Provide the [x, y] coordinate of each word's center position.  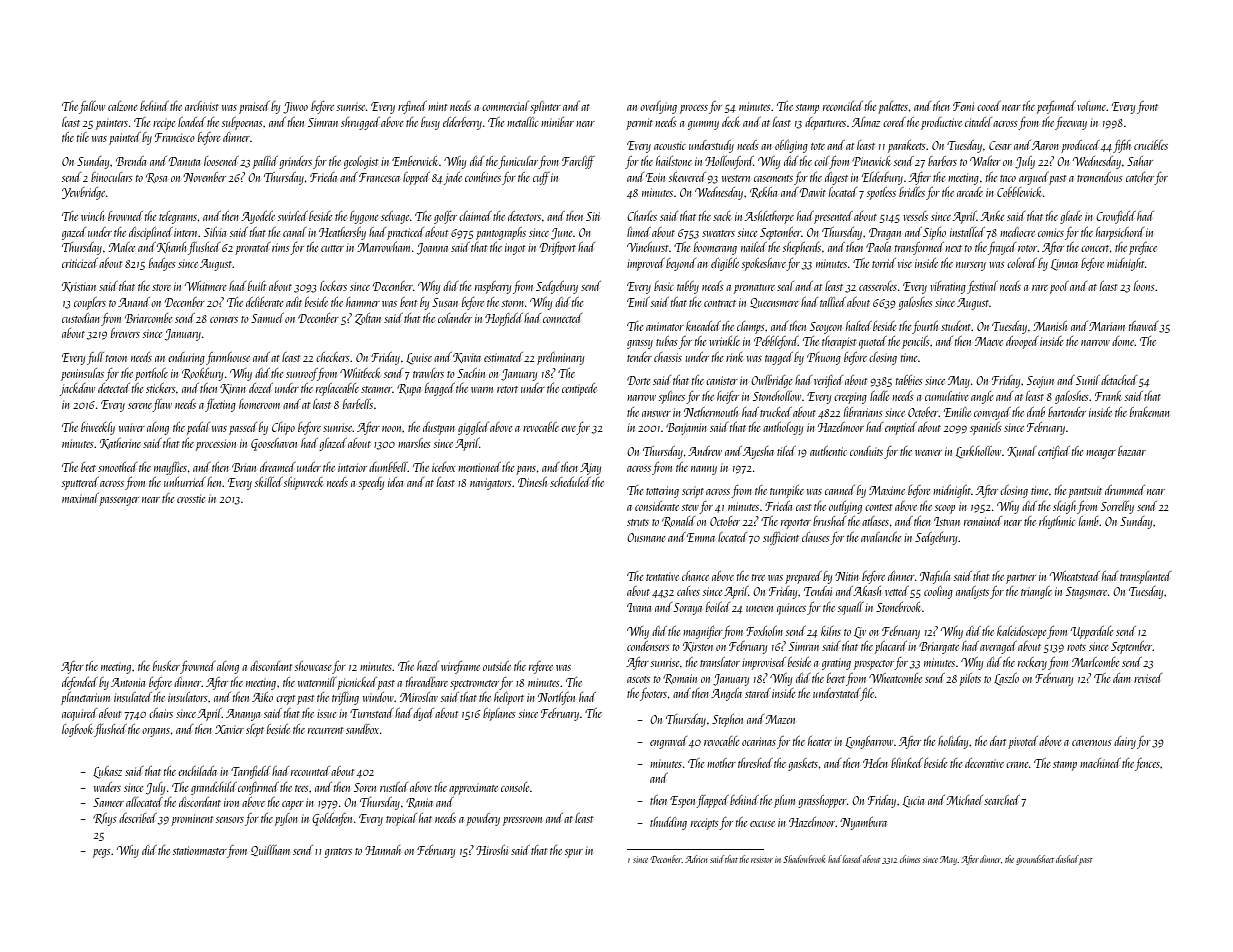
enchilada [197, 771]
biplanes [499, 714]
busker [166, 666]
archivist [202, 106]
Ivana [639, 607]
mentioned [479, 467]
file [867, 694]
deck [731, 122]
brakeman [1150, 412]
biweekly [98, 428]
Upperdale [1092, 632]
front [1147, 107]
